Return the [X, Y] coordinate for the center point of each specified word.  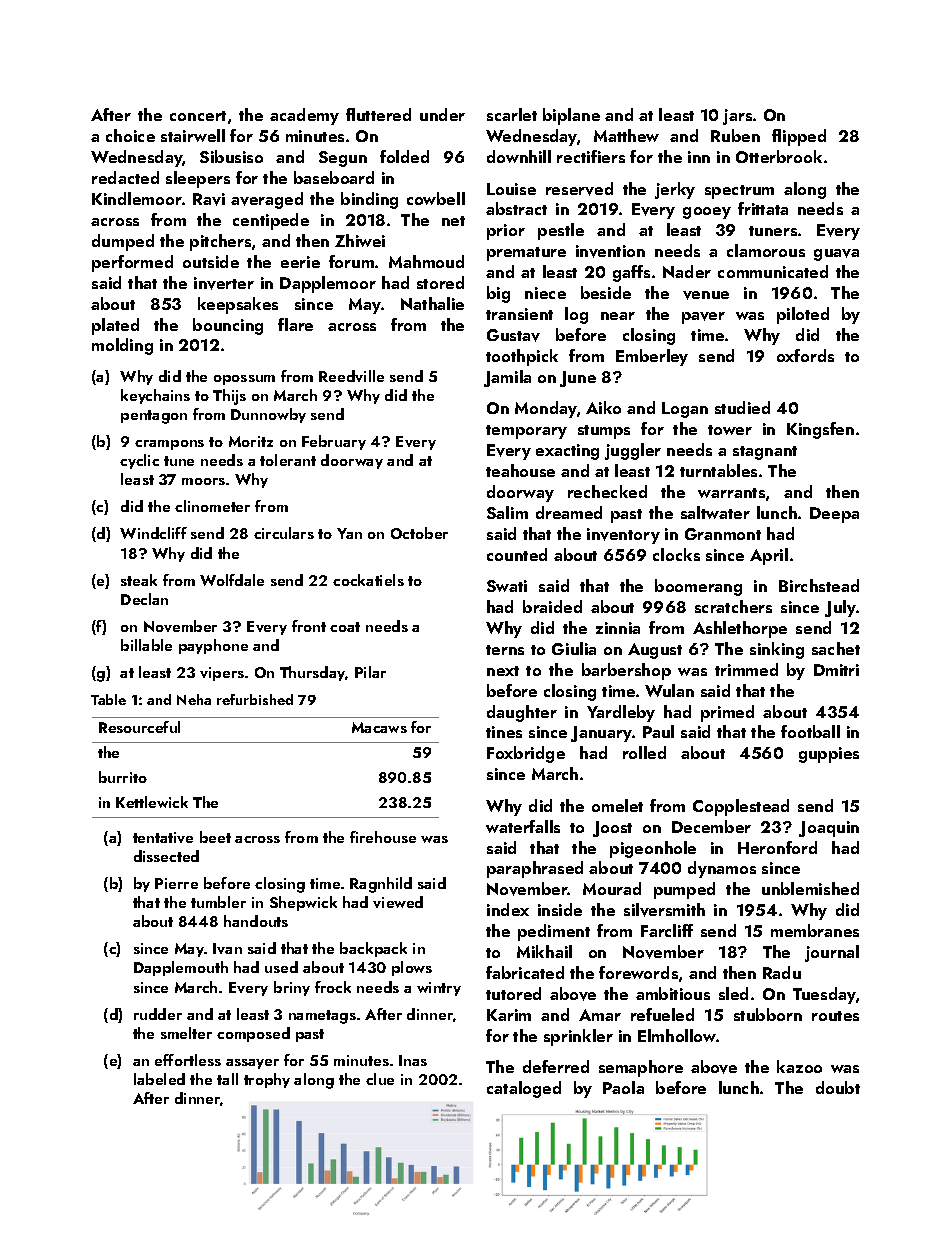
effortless [188, 1060]
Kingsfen [820, 430]
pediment [554, 932]
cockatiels [368, 580]
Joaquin [829, 829]
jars [737, 117]
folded [404, 156]
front [309, 626]
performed [132, 263]
